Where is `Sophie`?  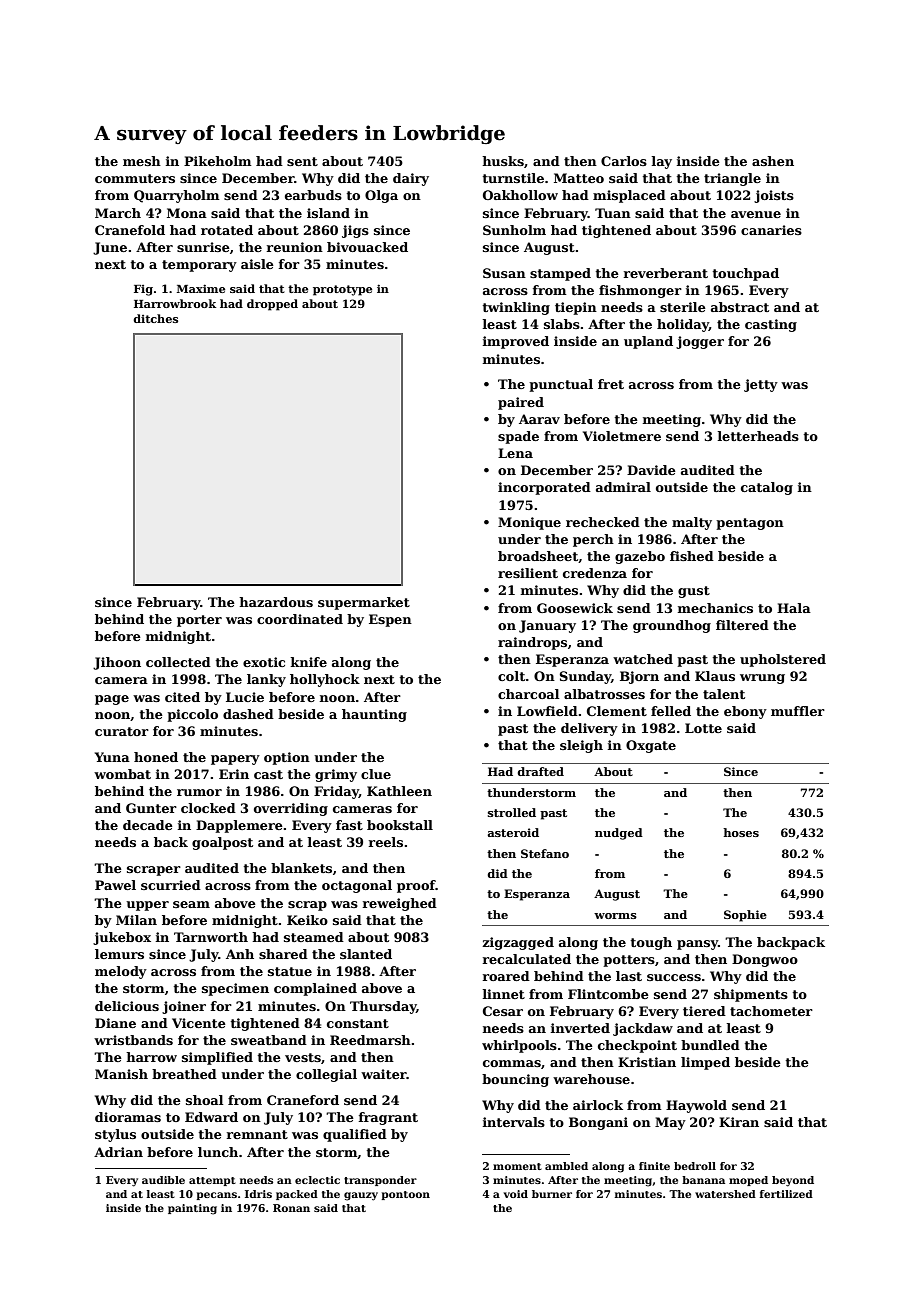 Sophie is located at coordinates (745, 916).
